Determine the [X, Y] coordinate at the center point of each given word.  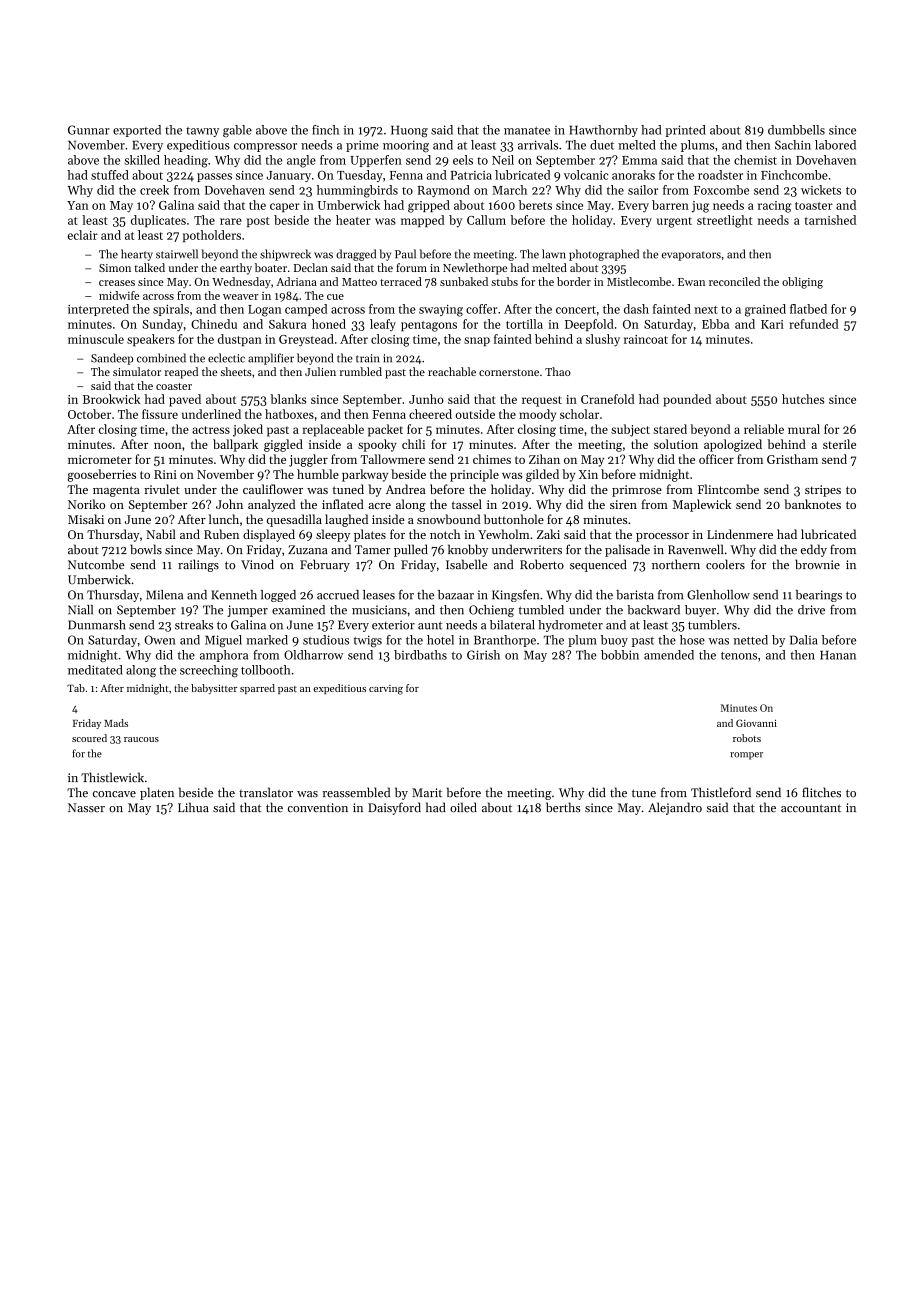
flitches [821, 792]
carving [386, 690]
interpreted [98, 310]
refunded [813, 324]
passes [214, 177]
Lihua [193, 807]
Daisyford [394, 808]
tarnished [830, 220]
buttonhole [514, 519]
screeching [209, 671]
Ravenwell [696, 549]
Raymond [444, 191]
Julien [320, 371]
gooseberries [102, 475]
